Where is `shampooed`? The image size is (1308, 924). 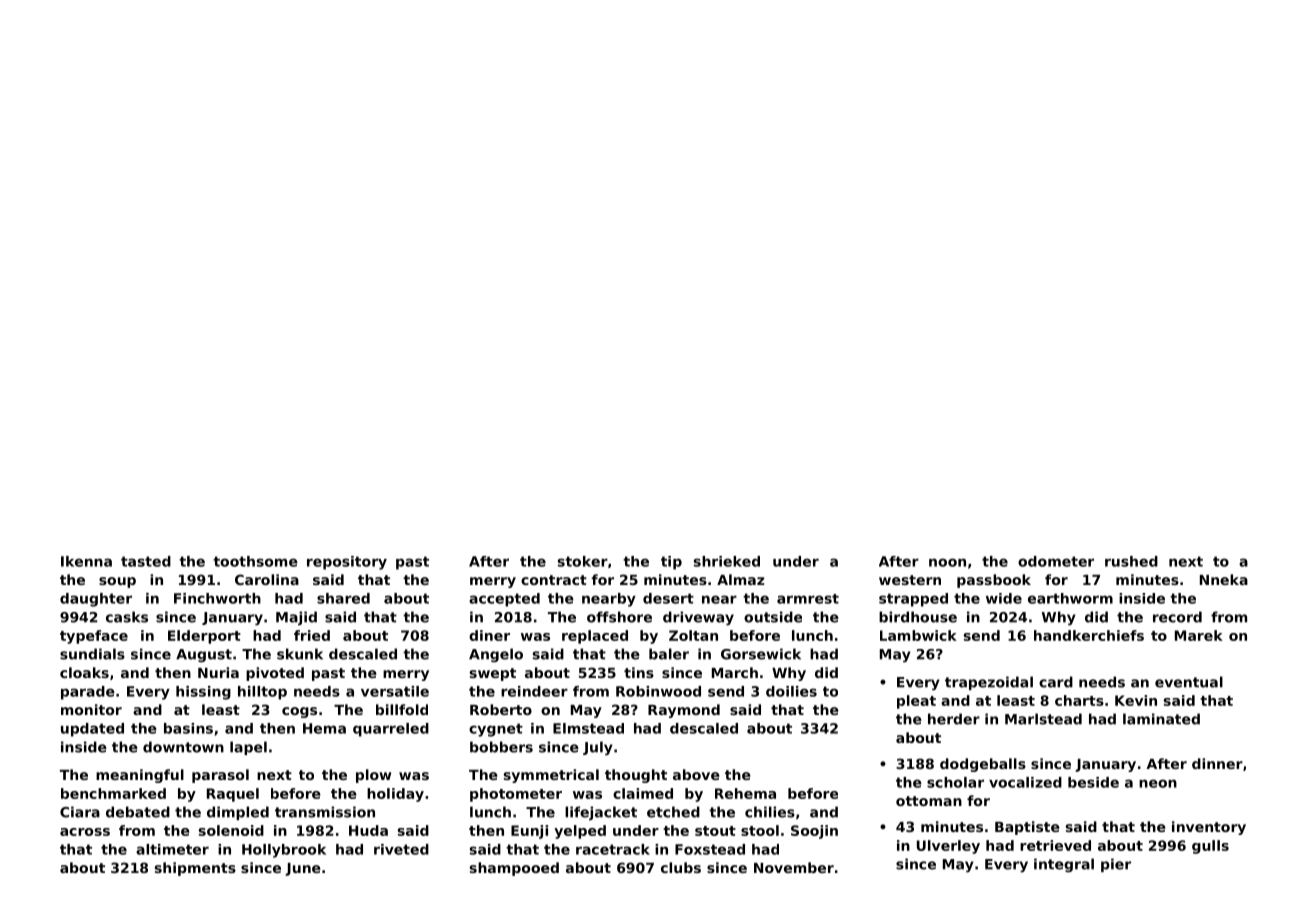 shampooed is located at coordinates (514, 869).
